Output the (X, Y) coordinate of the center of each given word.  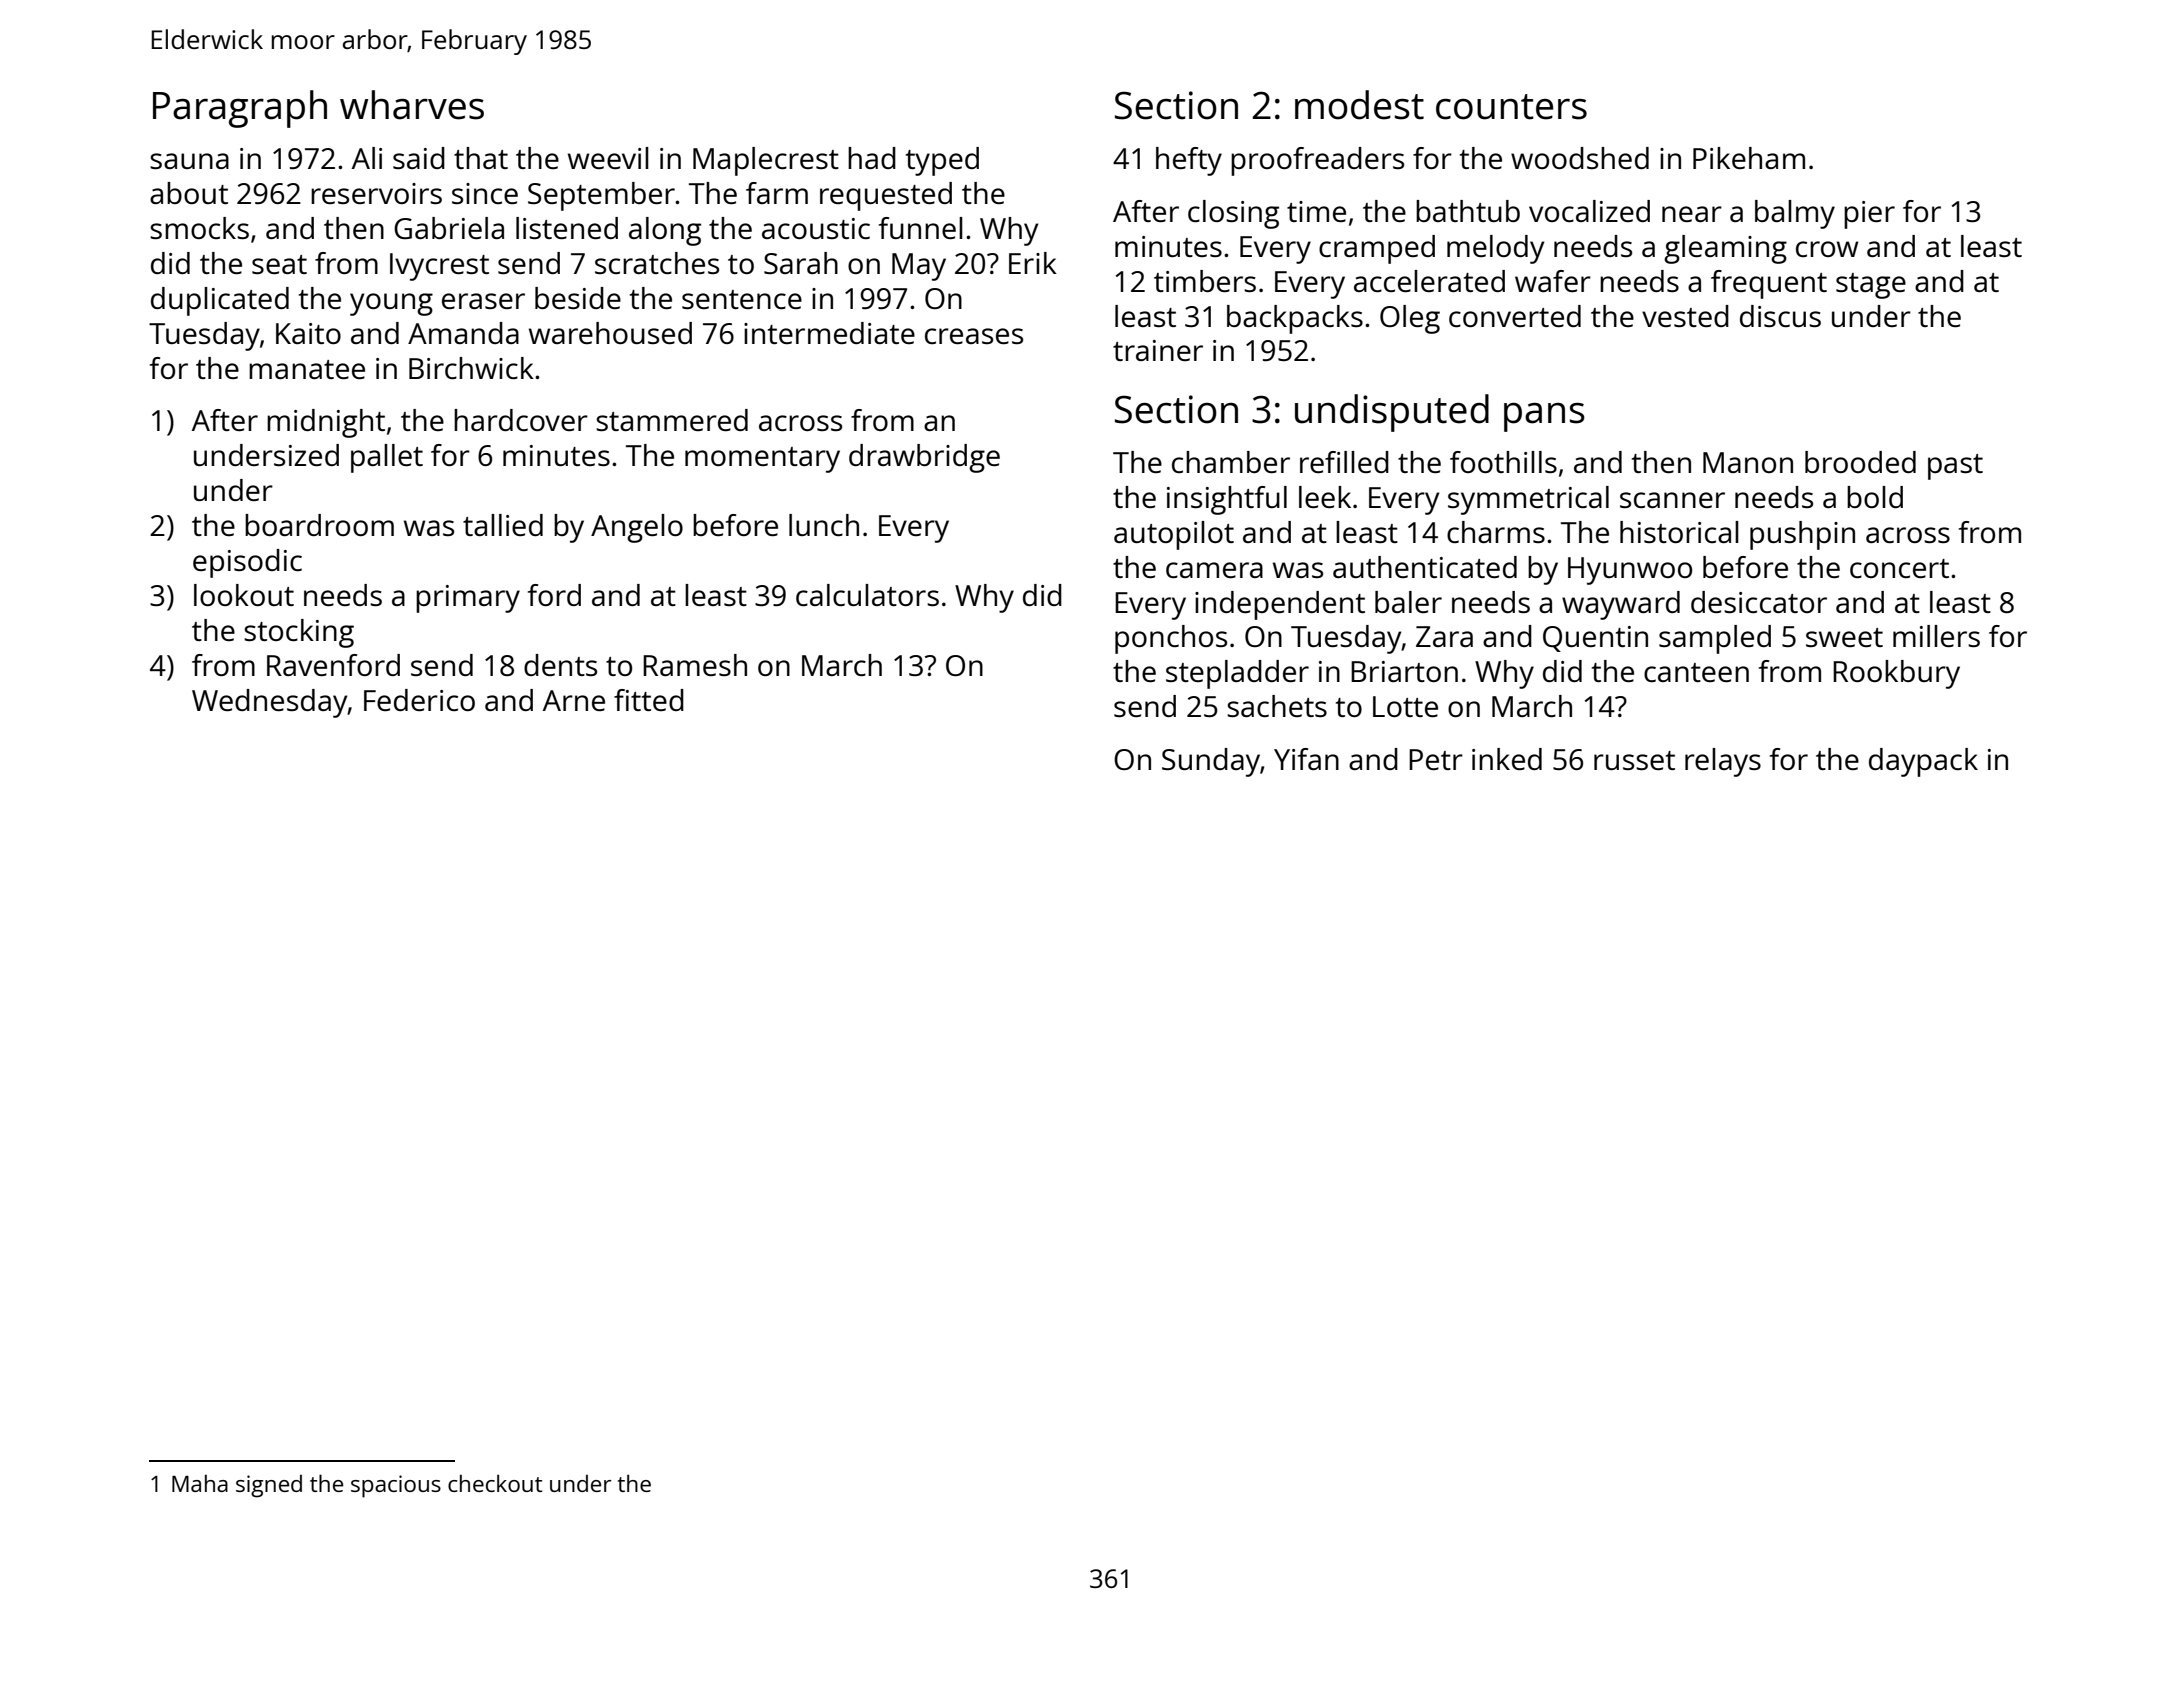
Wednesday (270, 703)
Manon (1748, 462)
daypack (1923, 762)
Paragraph (240, 109)
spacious (396, 1486)
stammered (672, 420)
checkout (495, 1483)
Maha (200, 1483)
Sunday (1211, 762)
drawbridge (924, 458)
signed (269, 1486)
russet (1634, 760)
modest (1359, 105)
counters (1511, 107)
